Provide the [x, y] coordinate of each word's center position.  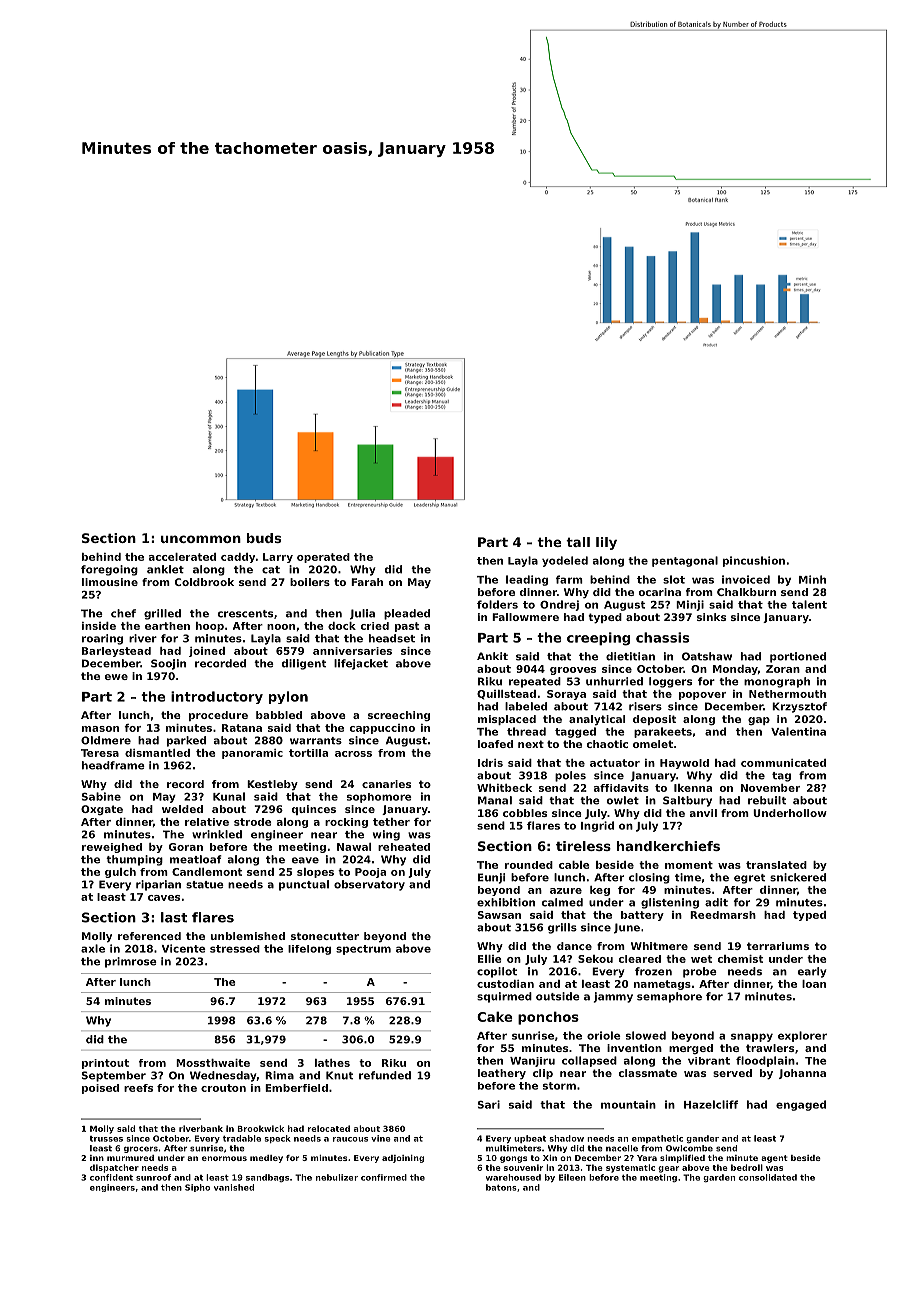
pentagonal [685, 561]
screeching [399, 716]
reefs [138, 1088]
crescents [245, 614]
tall [578, 542]
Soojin [168, 664]
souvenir [523, 1167]
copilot [497, 972]
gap [759, 721]
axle [93, 948]
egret [749, 879]
